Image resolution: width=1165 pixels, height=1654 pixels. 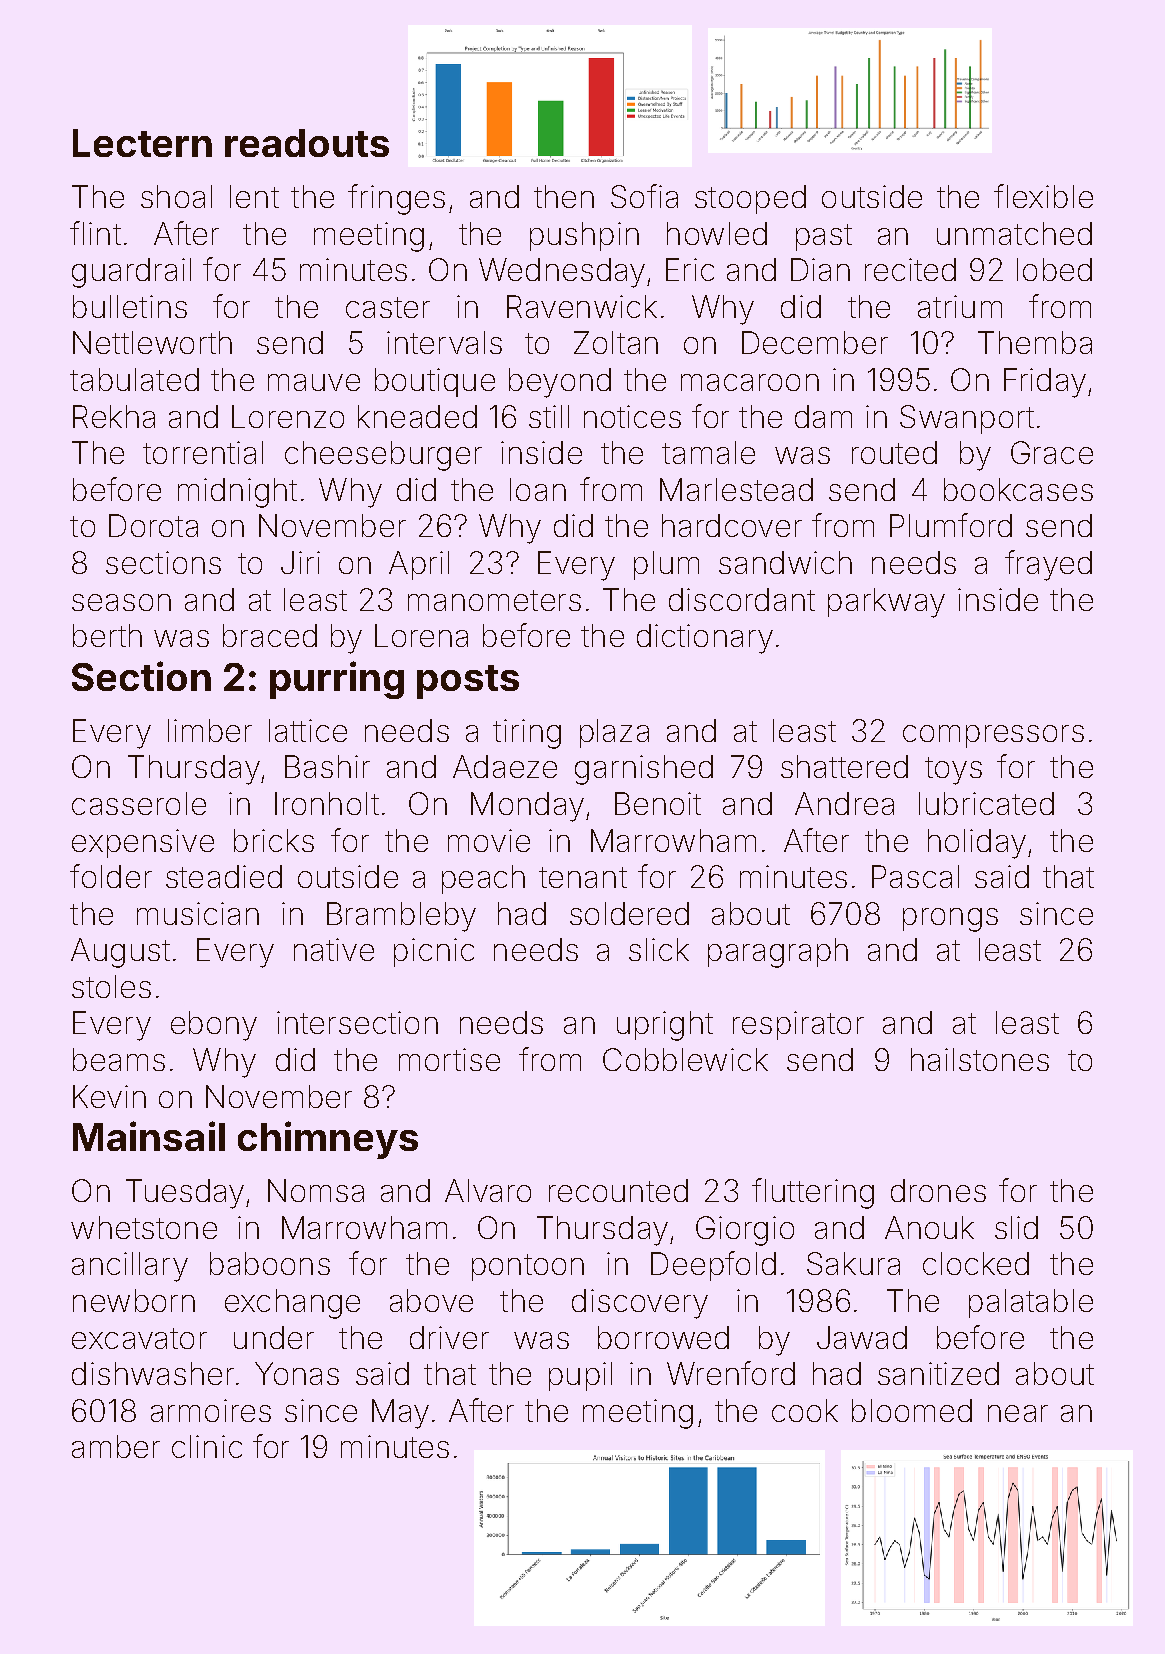 What do you see at coordinates (207, 1446) in the screenshot?
I see `clinic` at bounding box center [207, 1446].
